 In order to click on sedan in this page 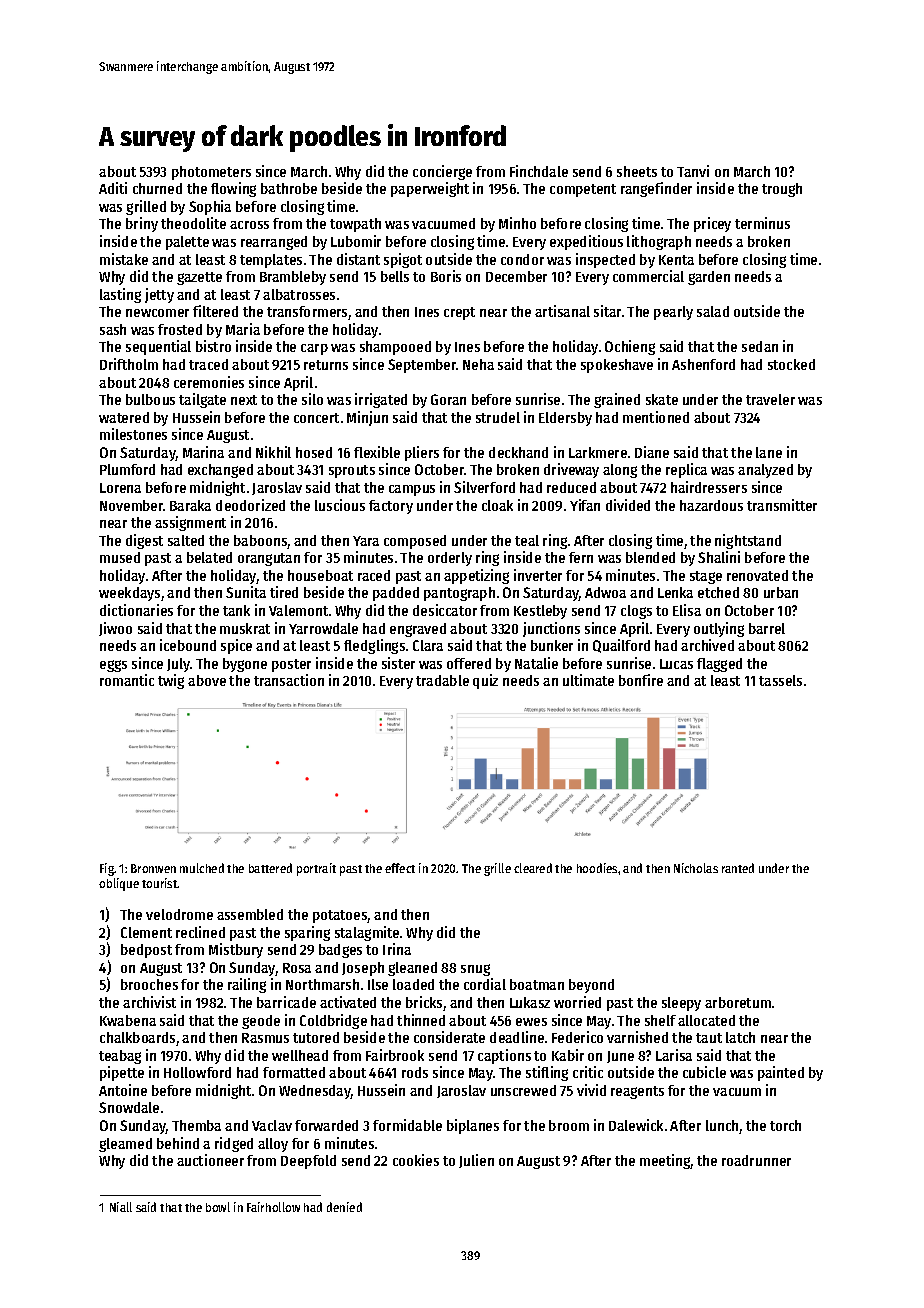, I will do `click(760, 346)`.
